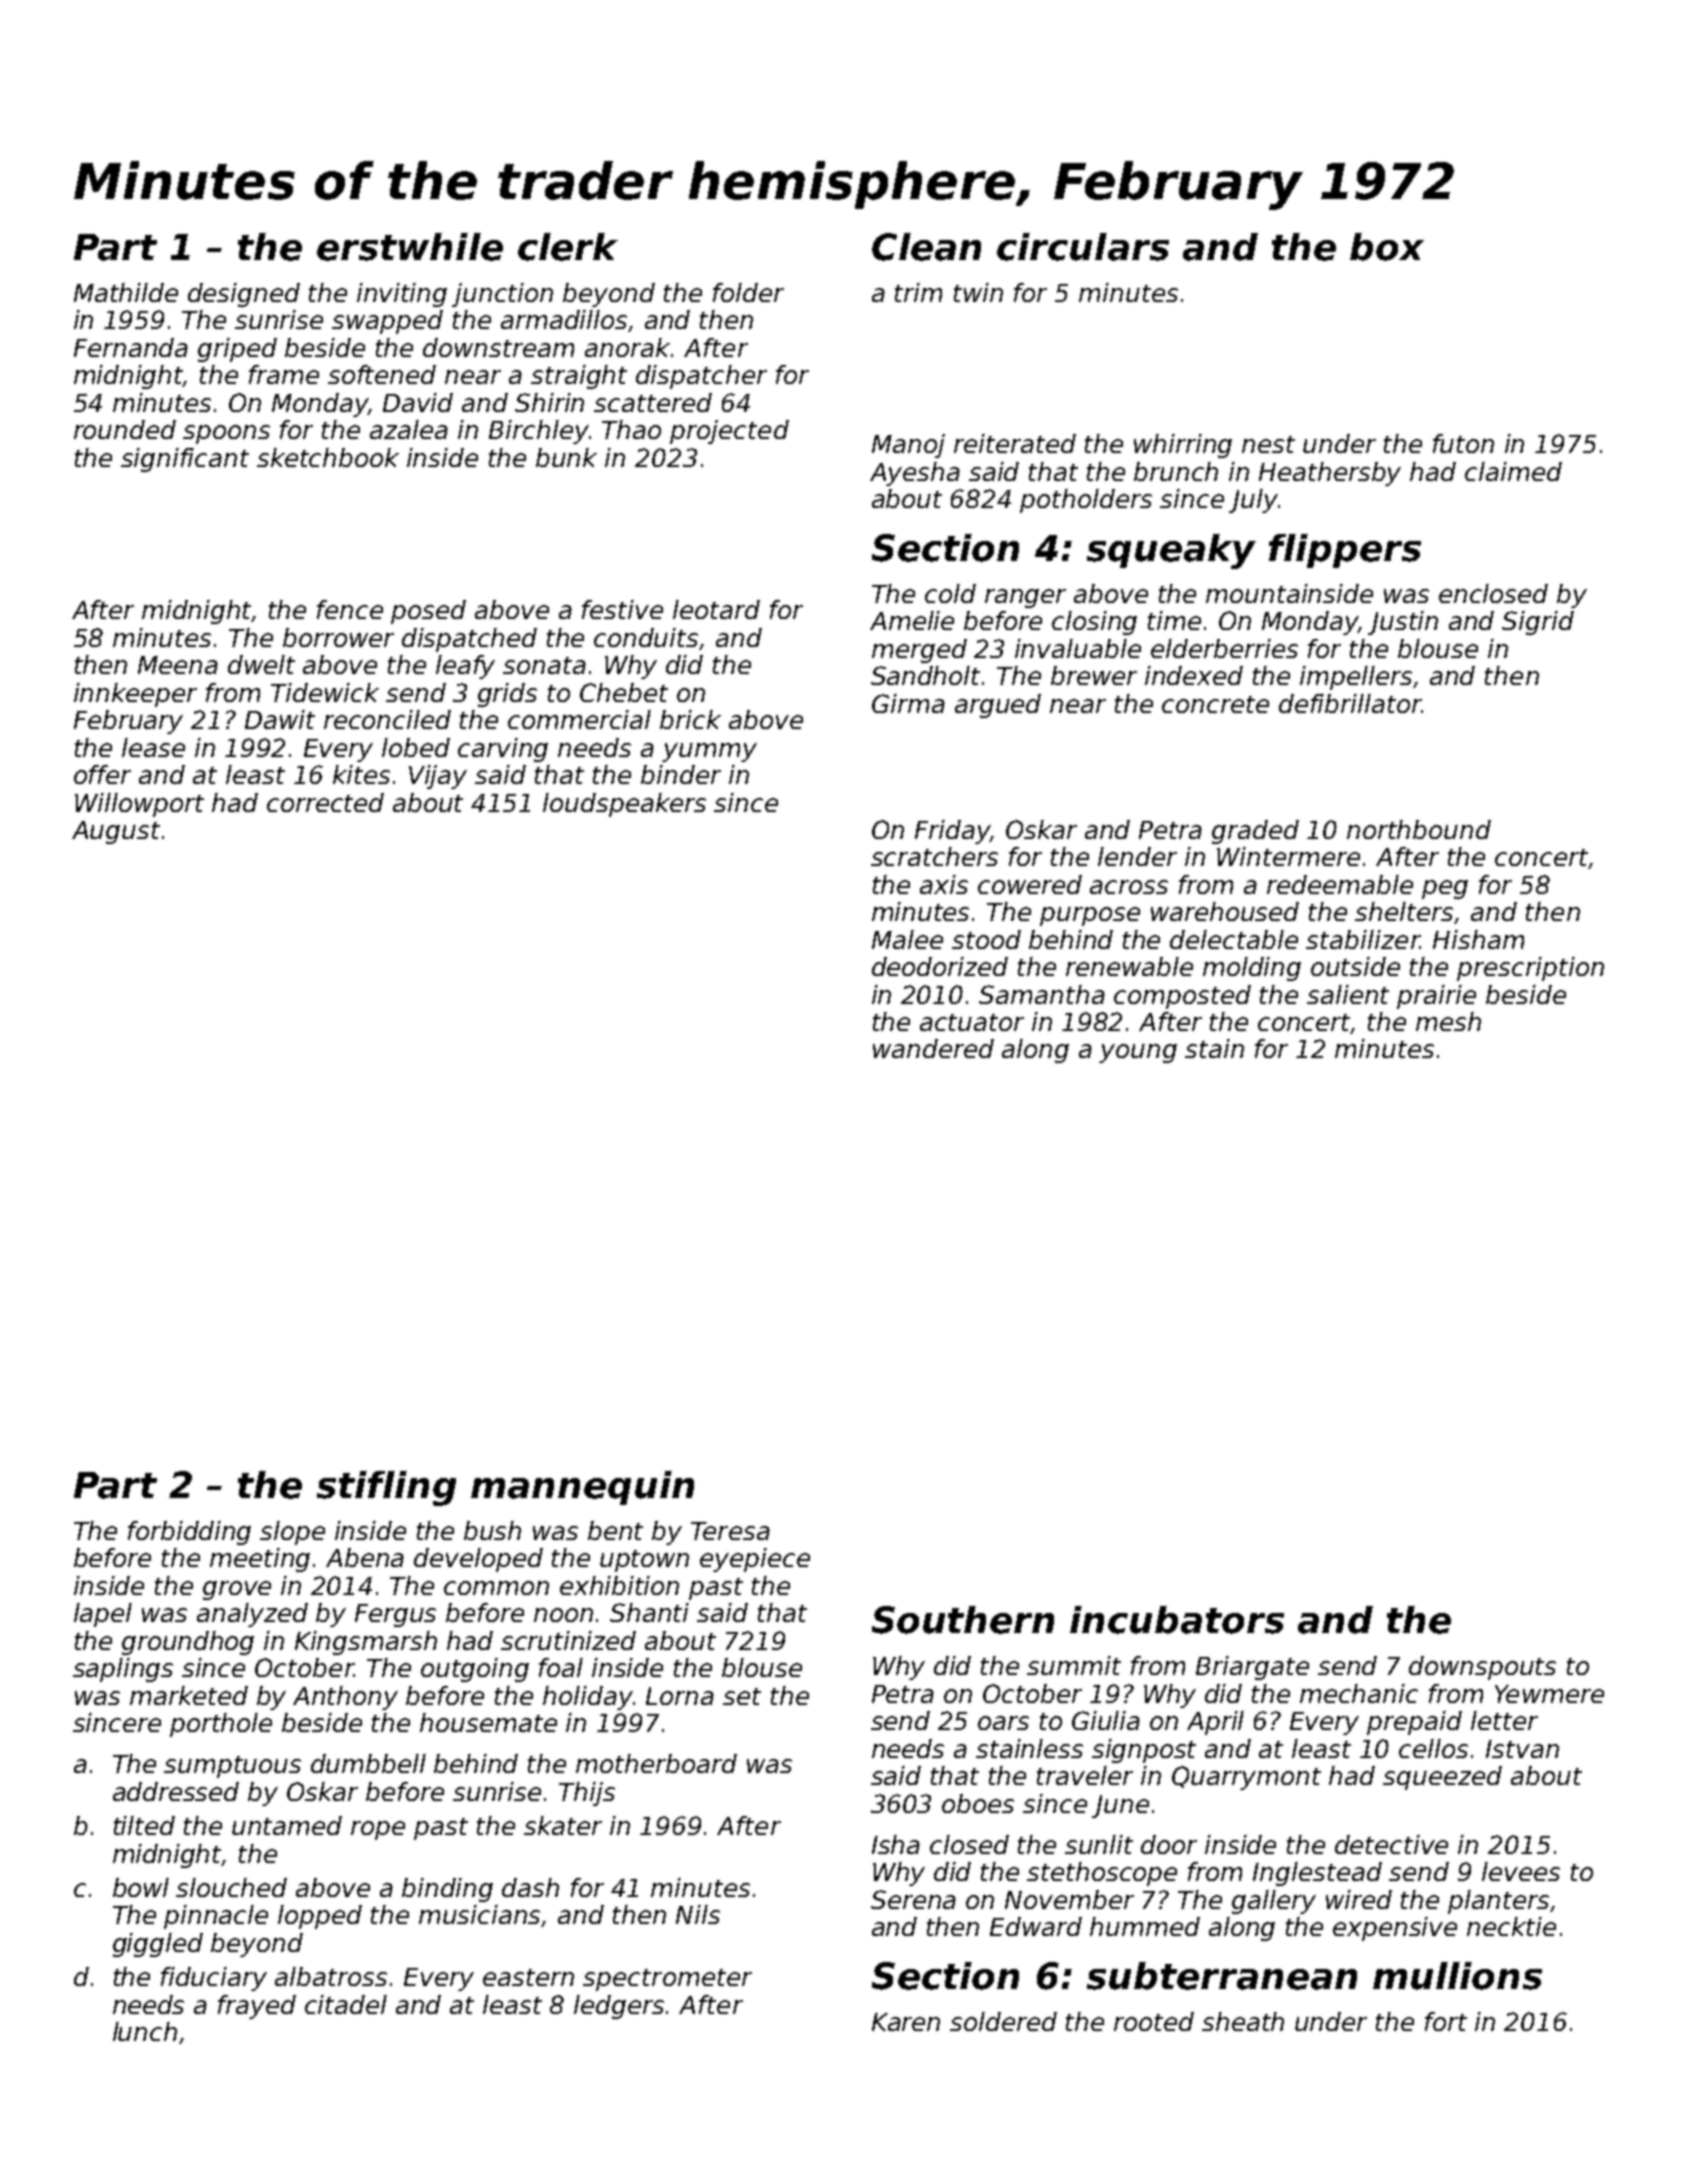 Image resolution: width=1683 pixels, height=2178 pixels. I want to click on ledgers, so click(619, 2007).
